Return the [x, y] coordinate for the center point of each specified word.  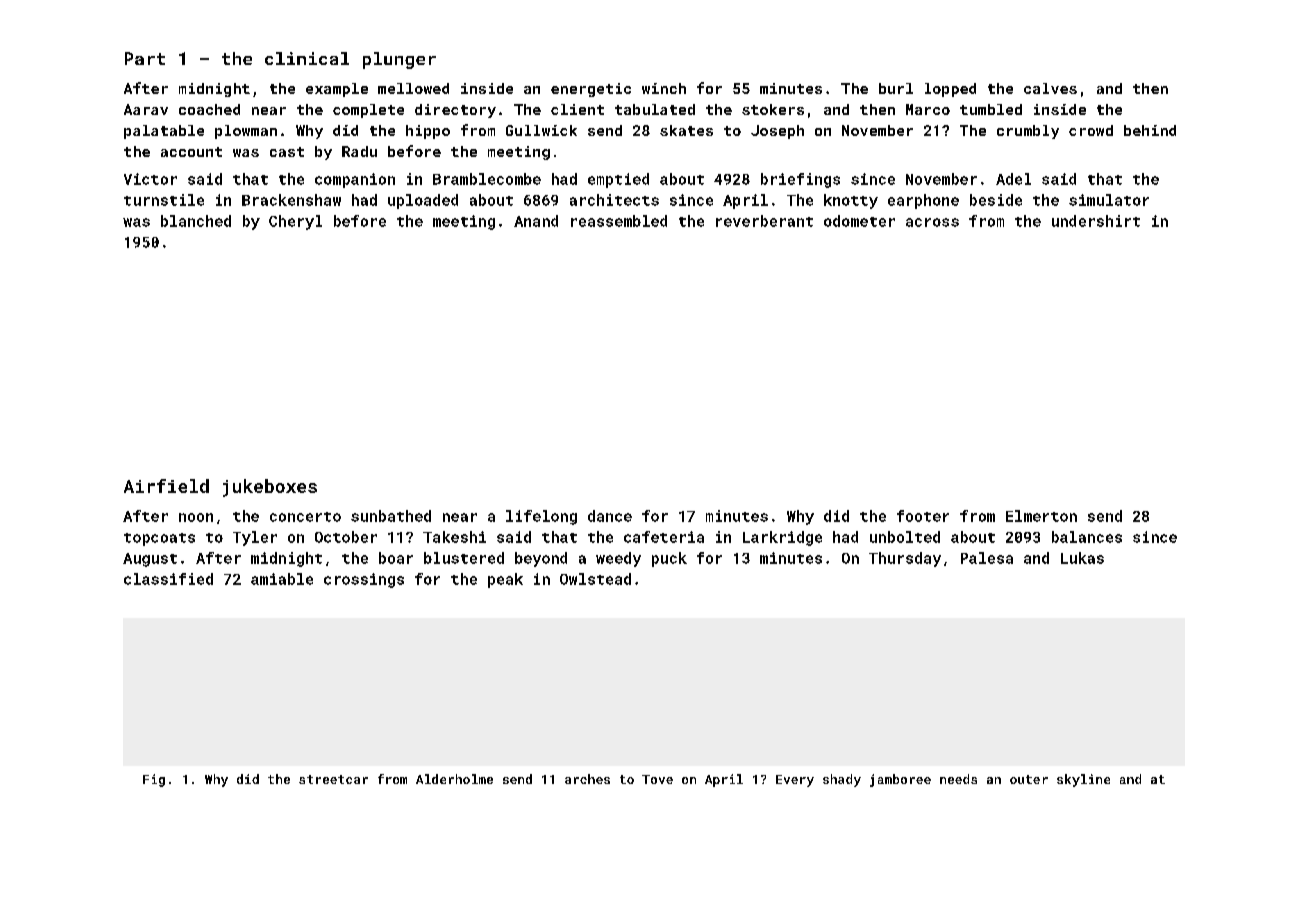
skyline [1083, 780]
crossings [364, 580]
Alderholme [454, 779]
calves [1050, 88]
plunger [399, 60]
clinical [307, 58]
